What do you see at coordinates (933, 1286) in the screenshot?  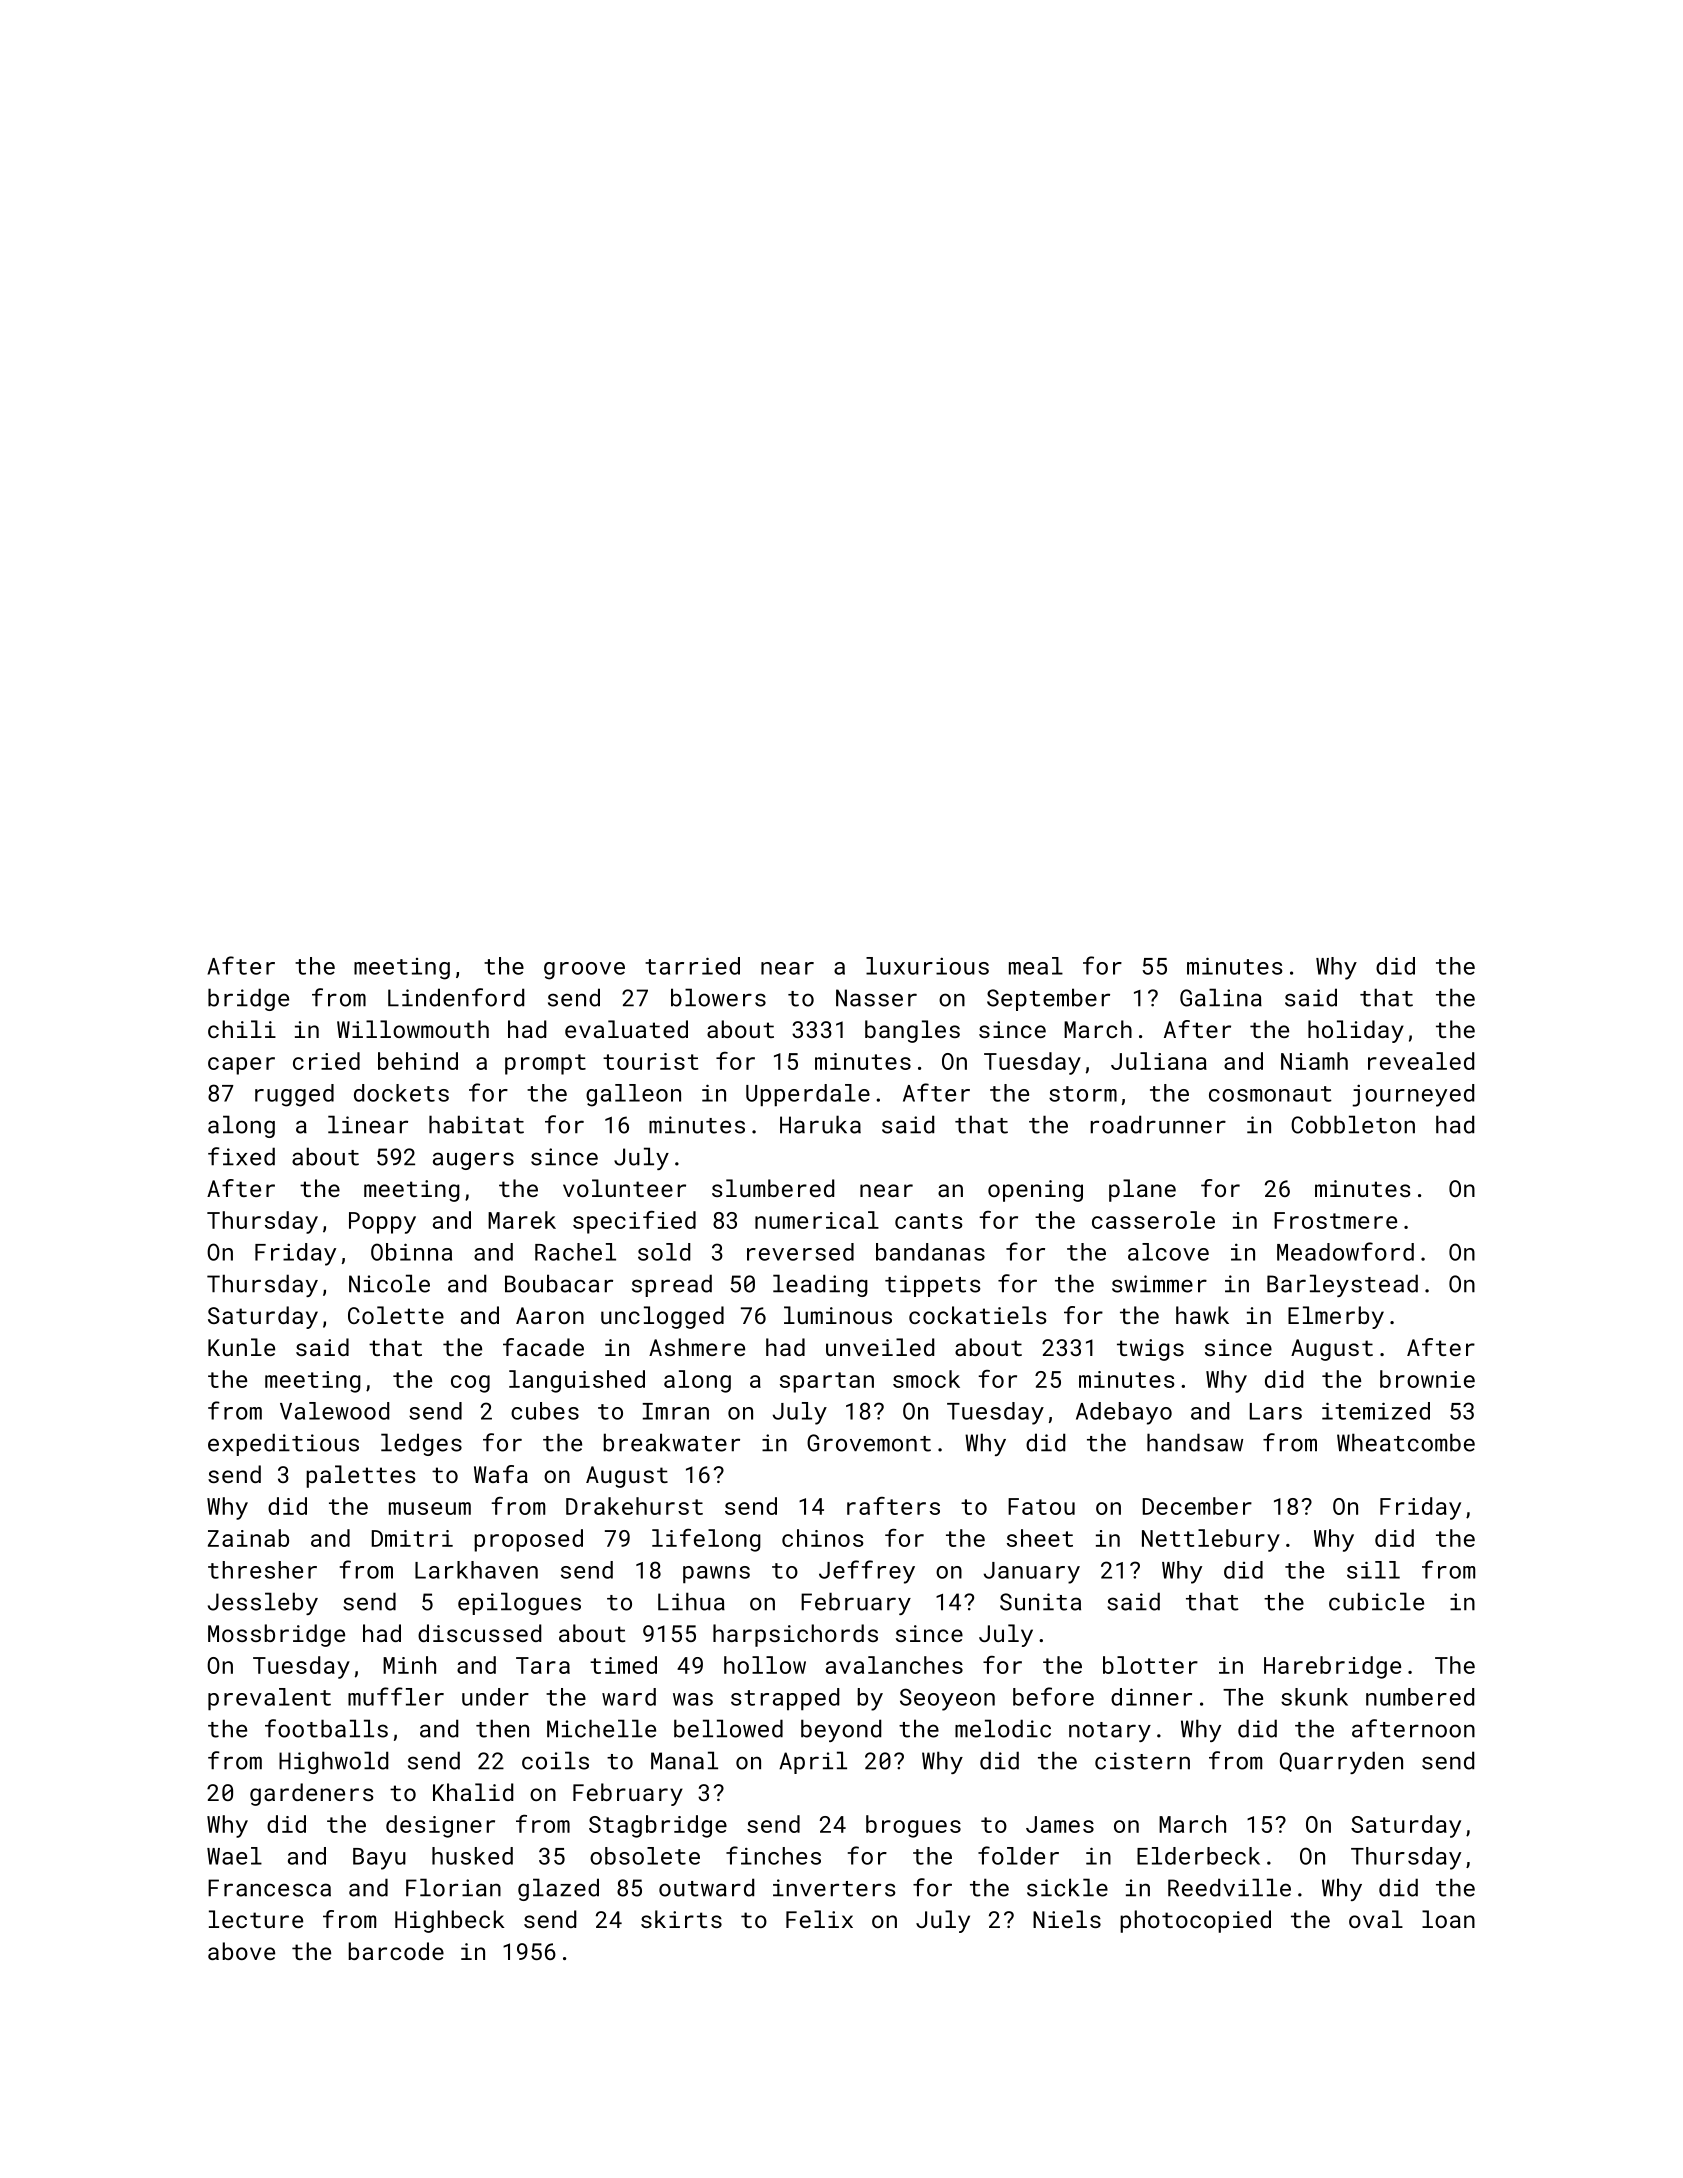 I see `tippets` at bounding box center [933, 1286].
